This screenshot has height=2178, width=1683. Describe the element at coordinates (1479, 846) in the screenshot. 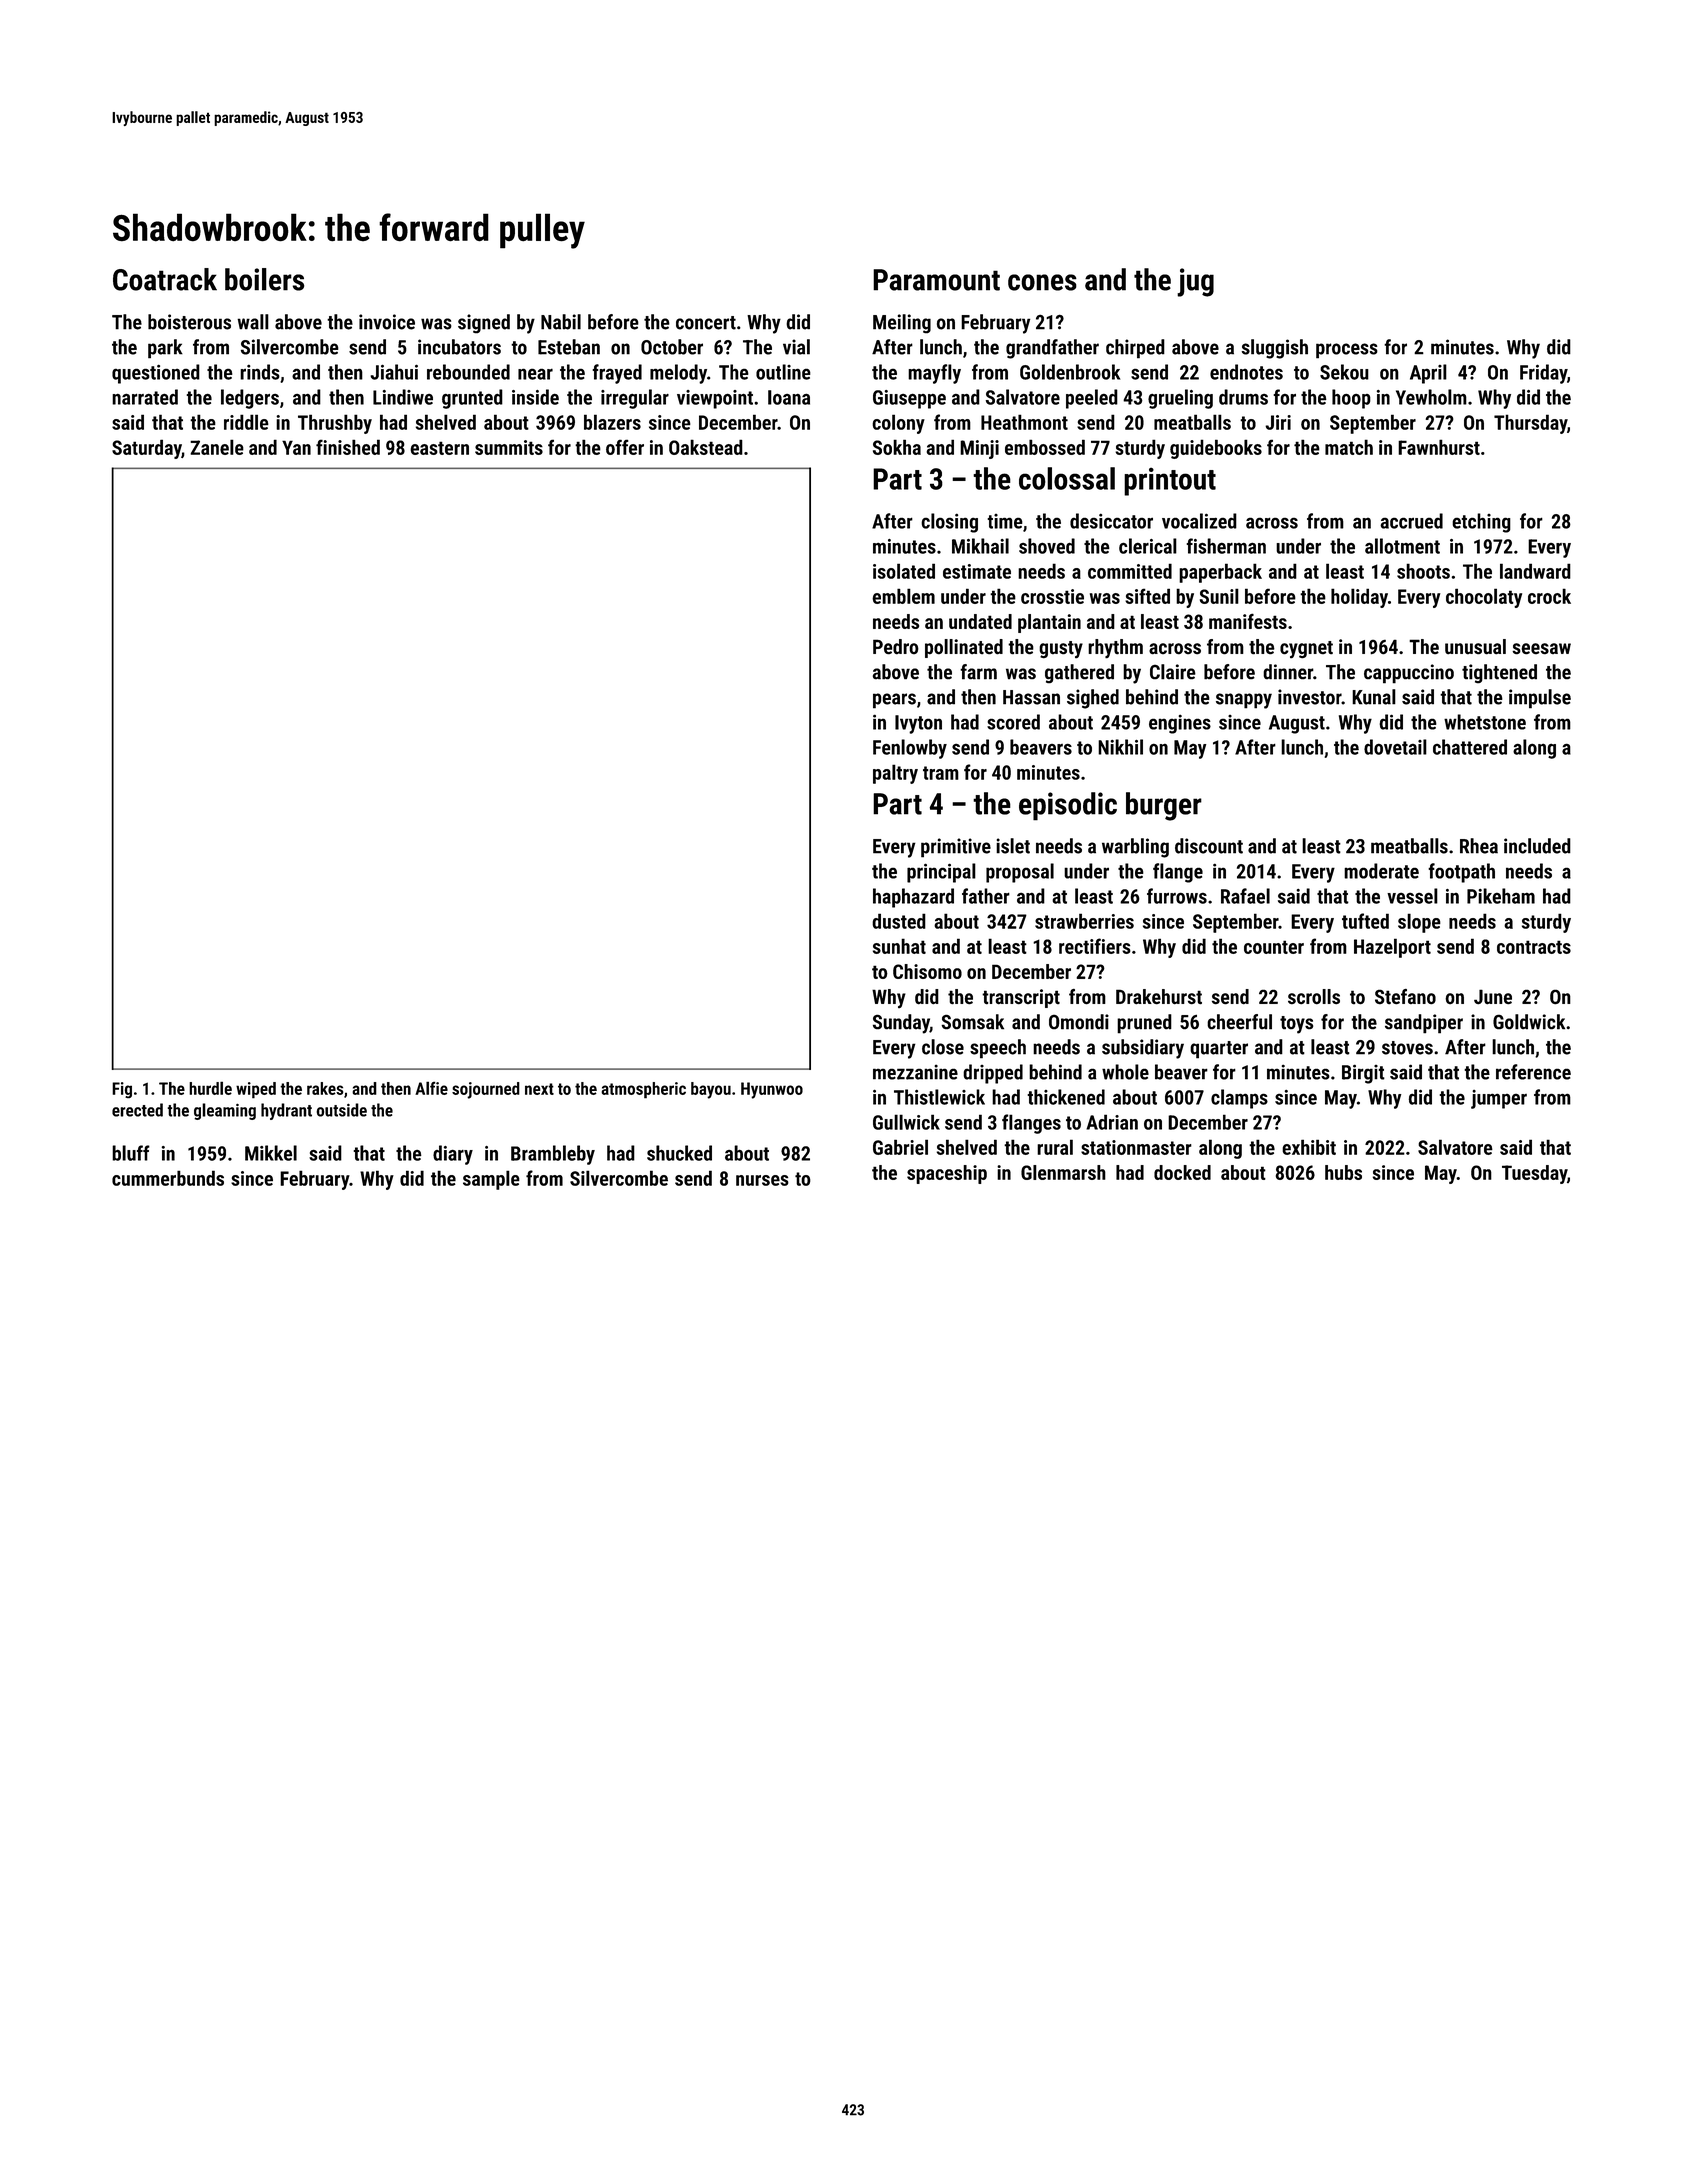

I see `Rhea` at that location.
